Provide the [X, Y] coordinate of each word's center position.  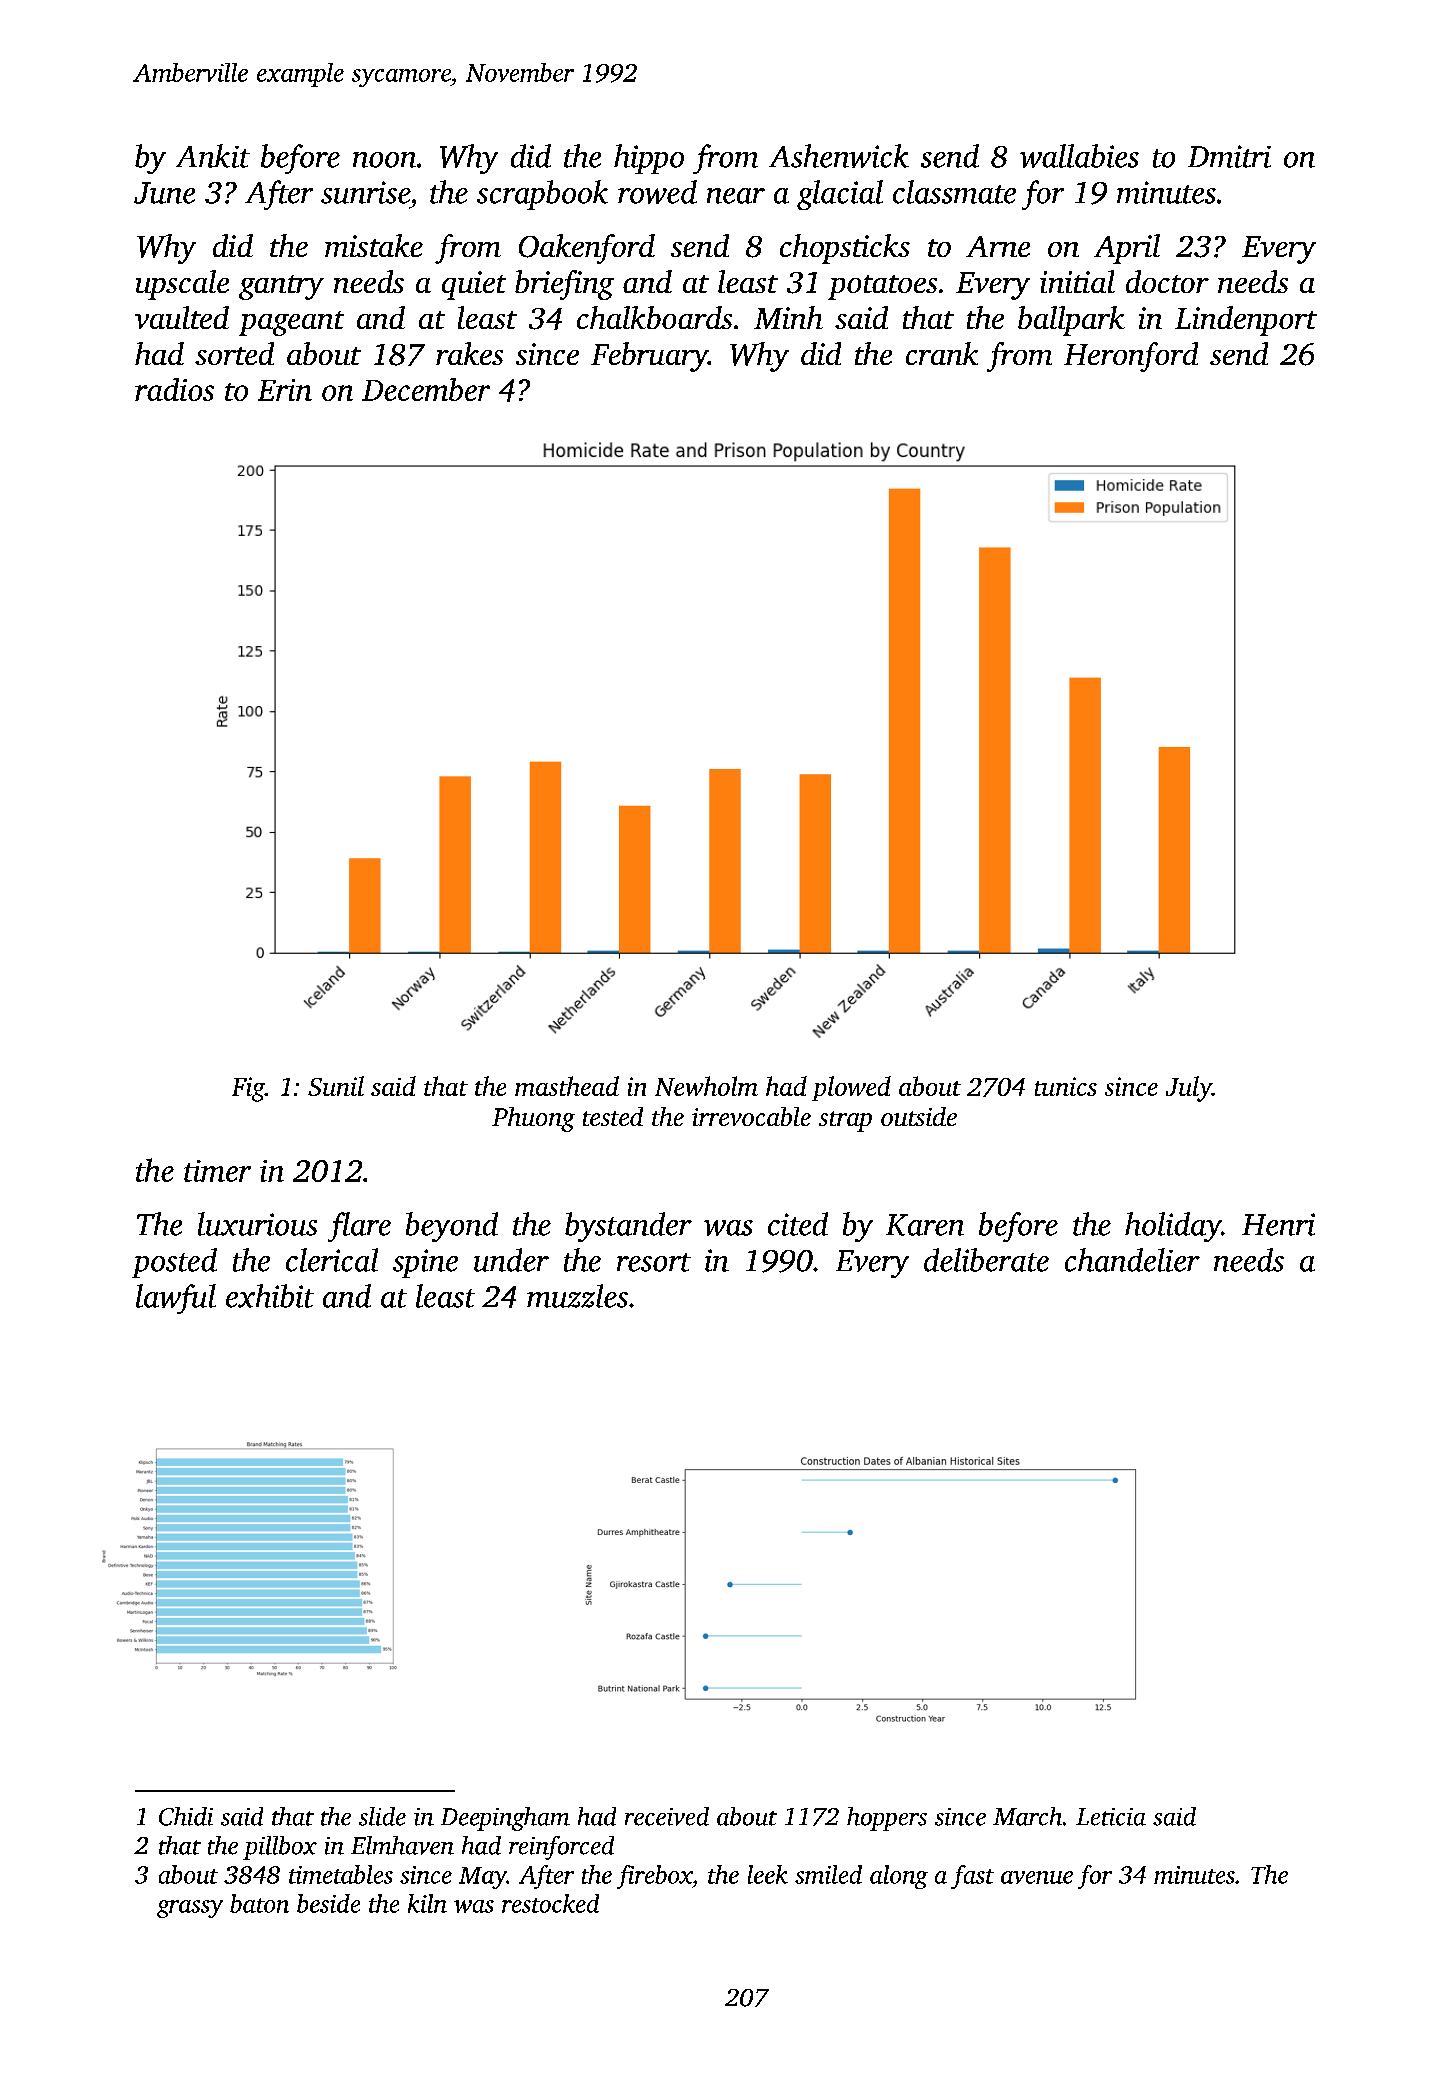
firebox [654, 1877]
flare [359, 1227]
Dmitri [1229, 156]
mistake [374, 245]
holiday [1173, 1227]
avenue [1037, 1877]
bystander [628, 1227]
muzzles [577, 1296]
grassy [190, 1909]
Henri [1278, 1224]
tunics [1066, 1086]
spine [425, 1263]
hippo [649, 159]
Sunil [336, 1086]
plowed [851, 1088]
